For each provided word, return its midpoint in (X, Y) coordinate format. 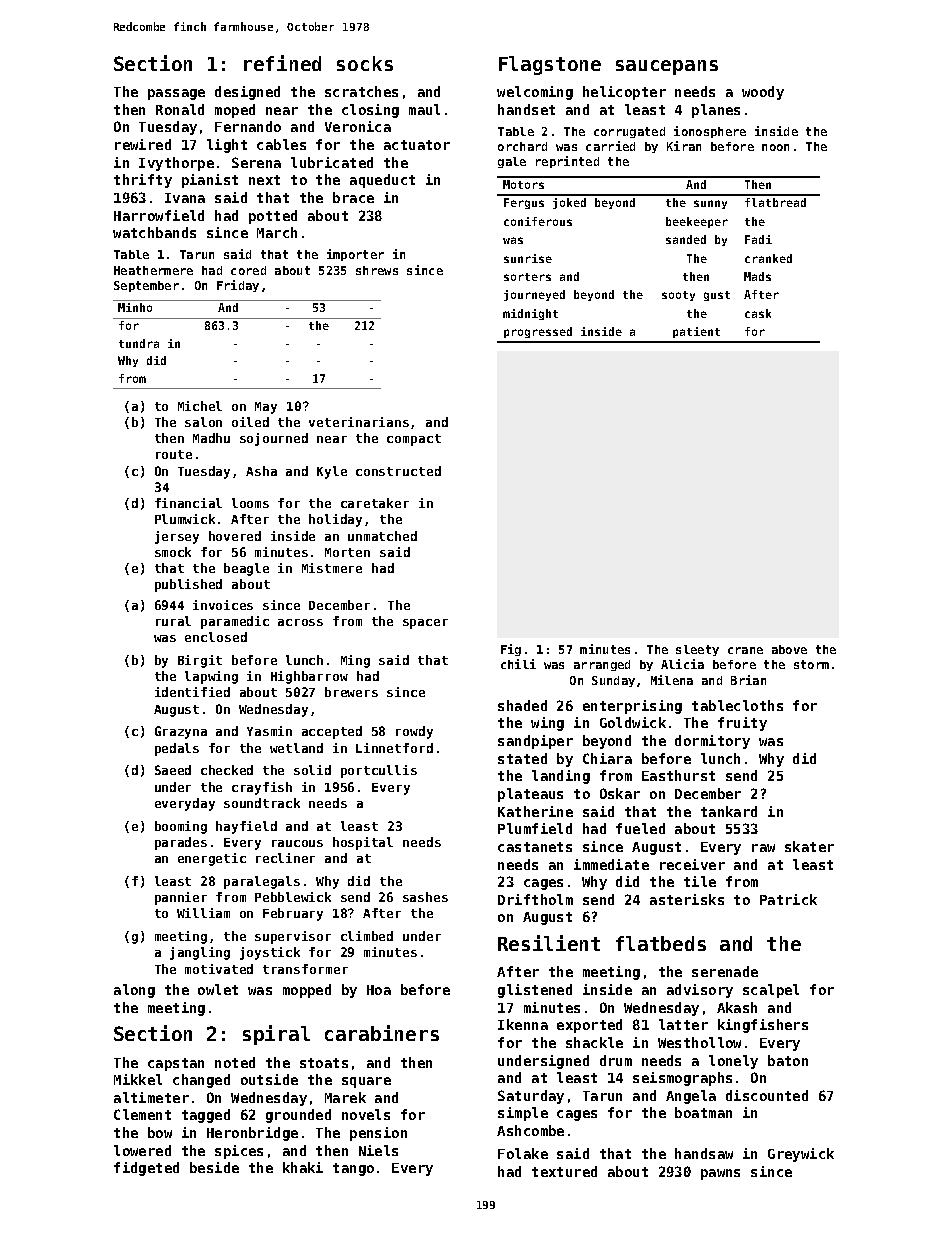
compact (414, 440)
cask (758, 313)
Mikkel (138, 1079)
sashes (425, 897)
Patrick (788, 899)
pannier (181, 898)
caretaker (375, 503)
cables (281, 144)
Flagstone (550, 65)
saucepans (667, 67)
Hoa (379, 990)
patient (696, 332)
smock (173, 552)
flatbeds (661, 943)
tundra (139, 343)
